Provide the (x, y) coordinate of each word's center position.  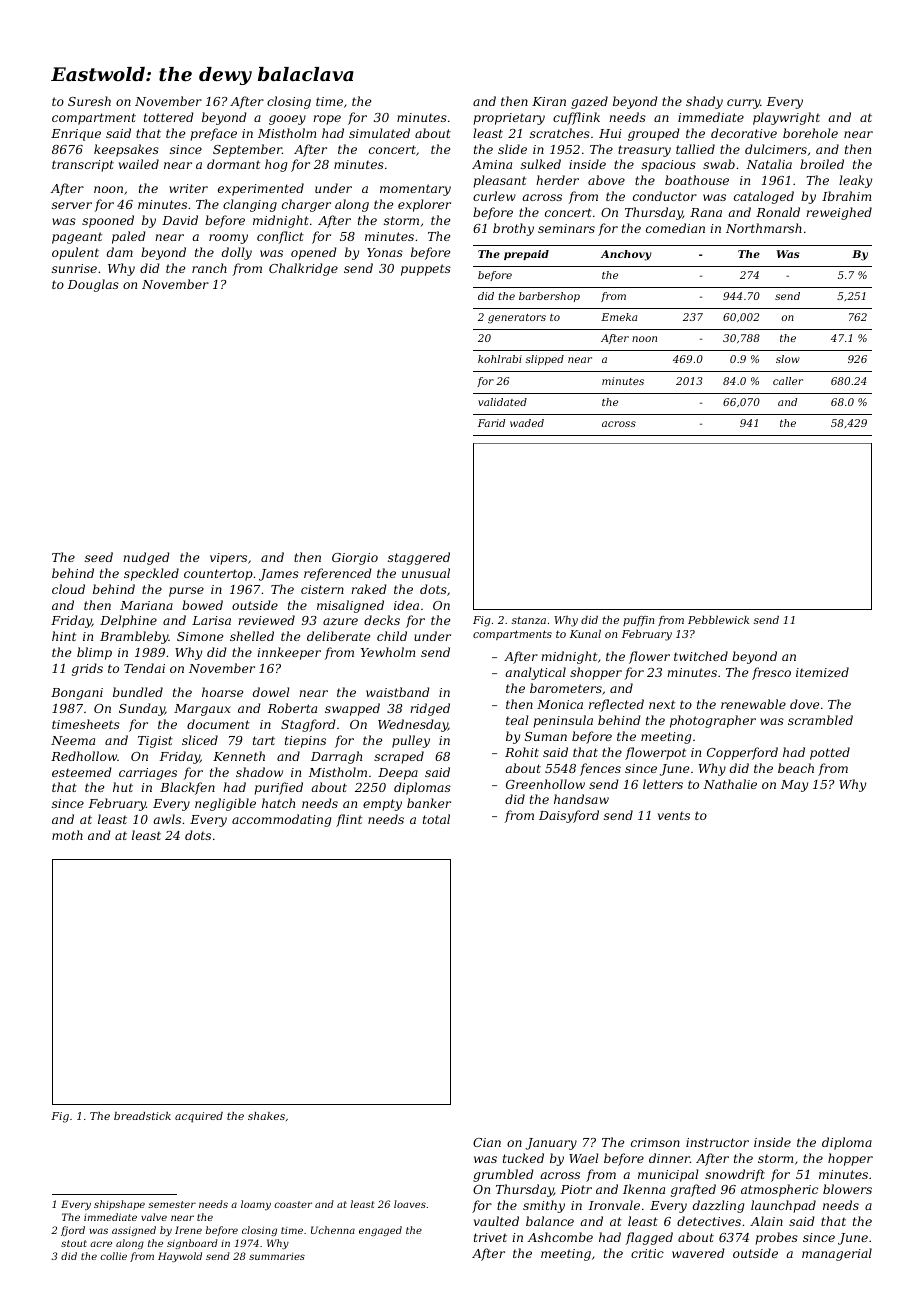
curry (743, 104)
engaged (380, 1231)
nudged (146, 558)
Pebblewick (718, 620)
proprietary (509, 119)
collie (113, 1256)
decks (382, 620)
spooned (108, 221)
